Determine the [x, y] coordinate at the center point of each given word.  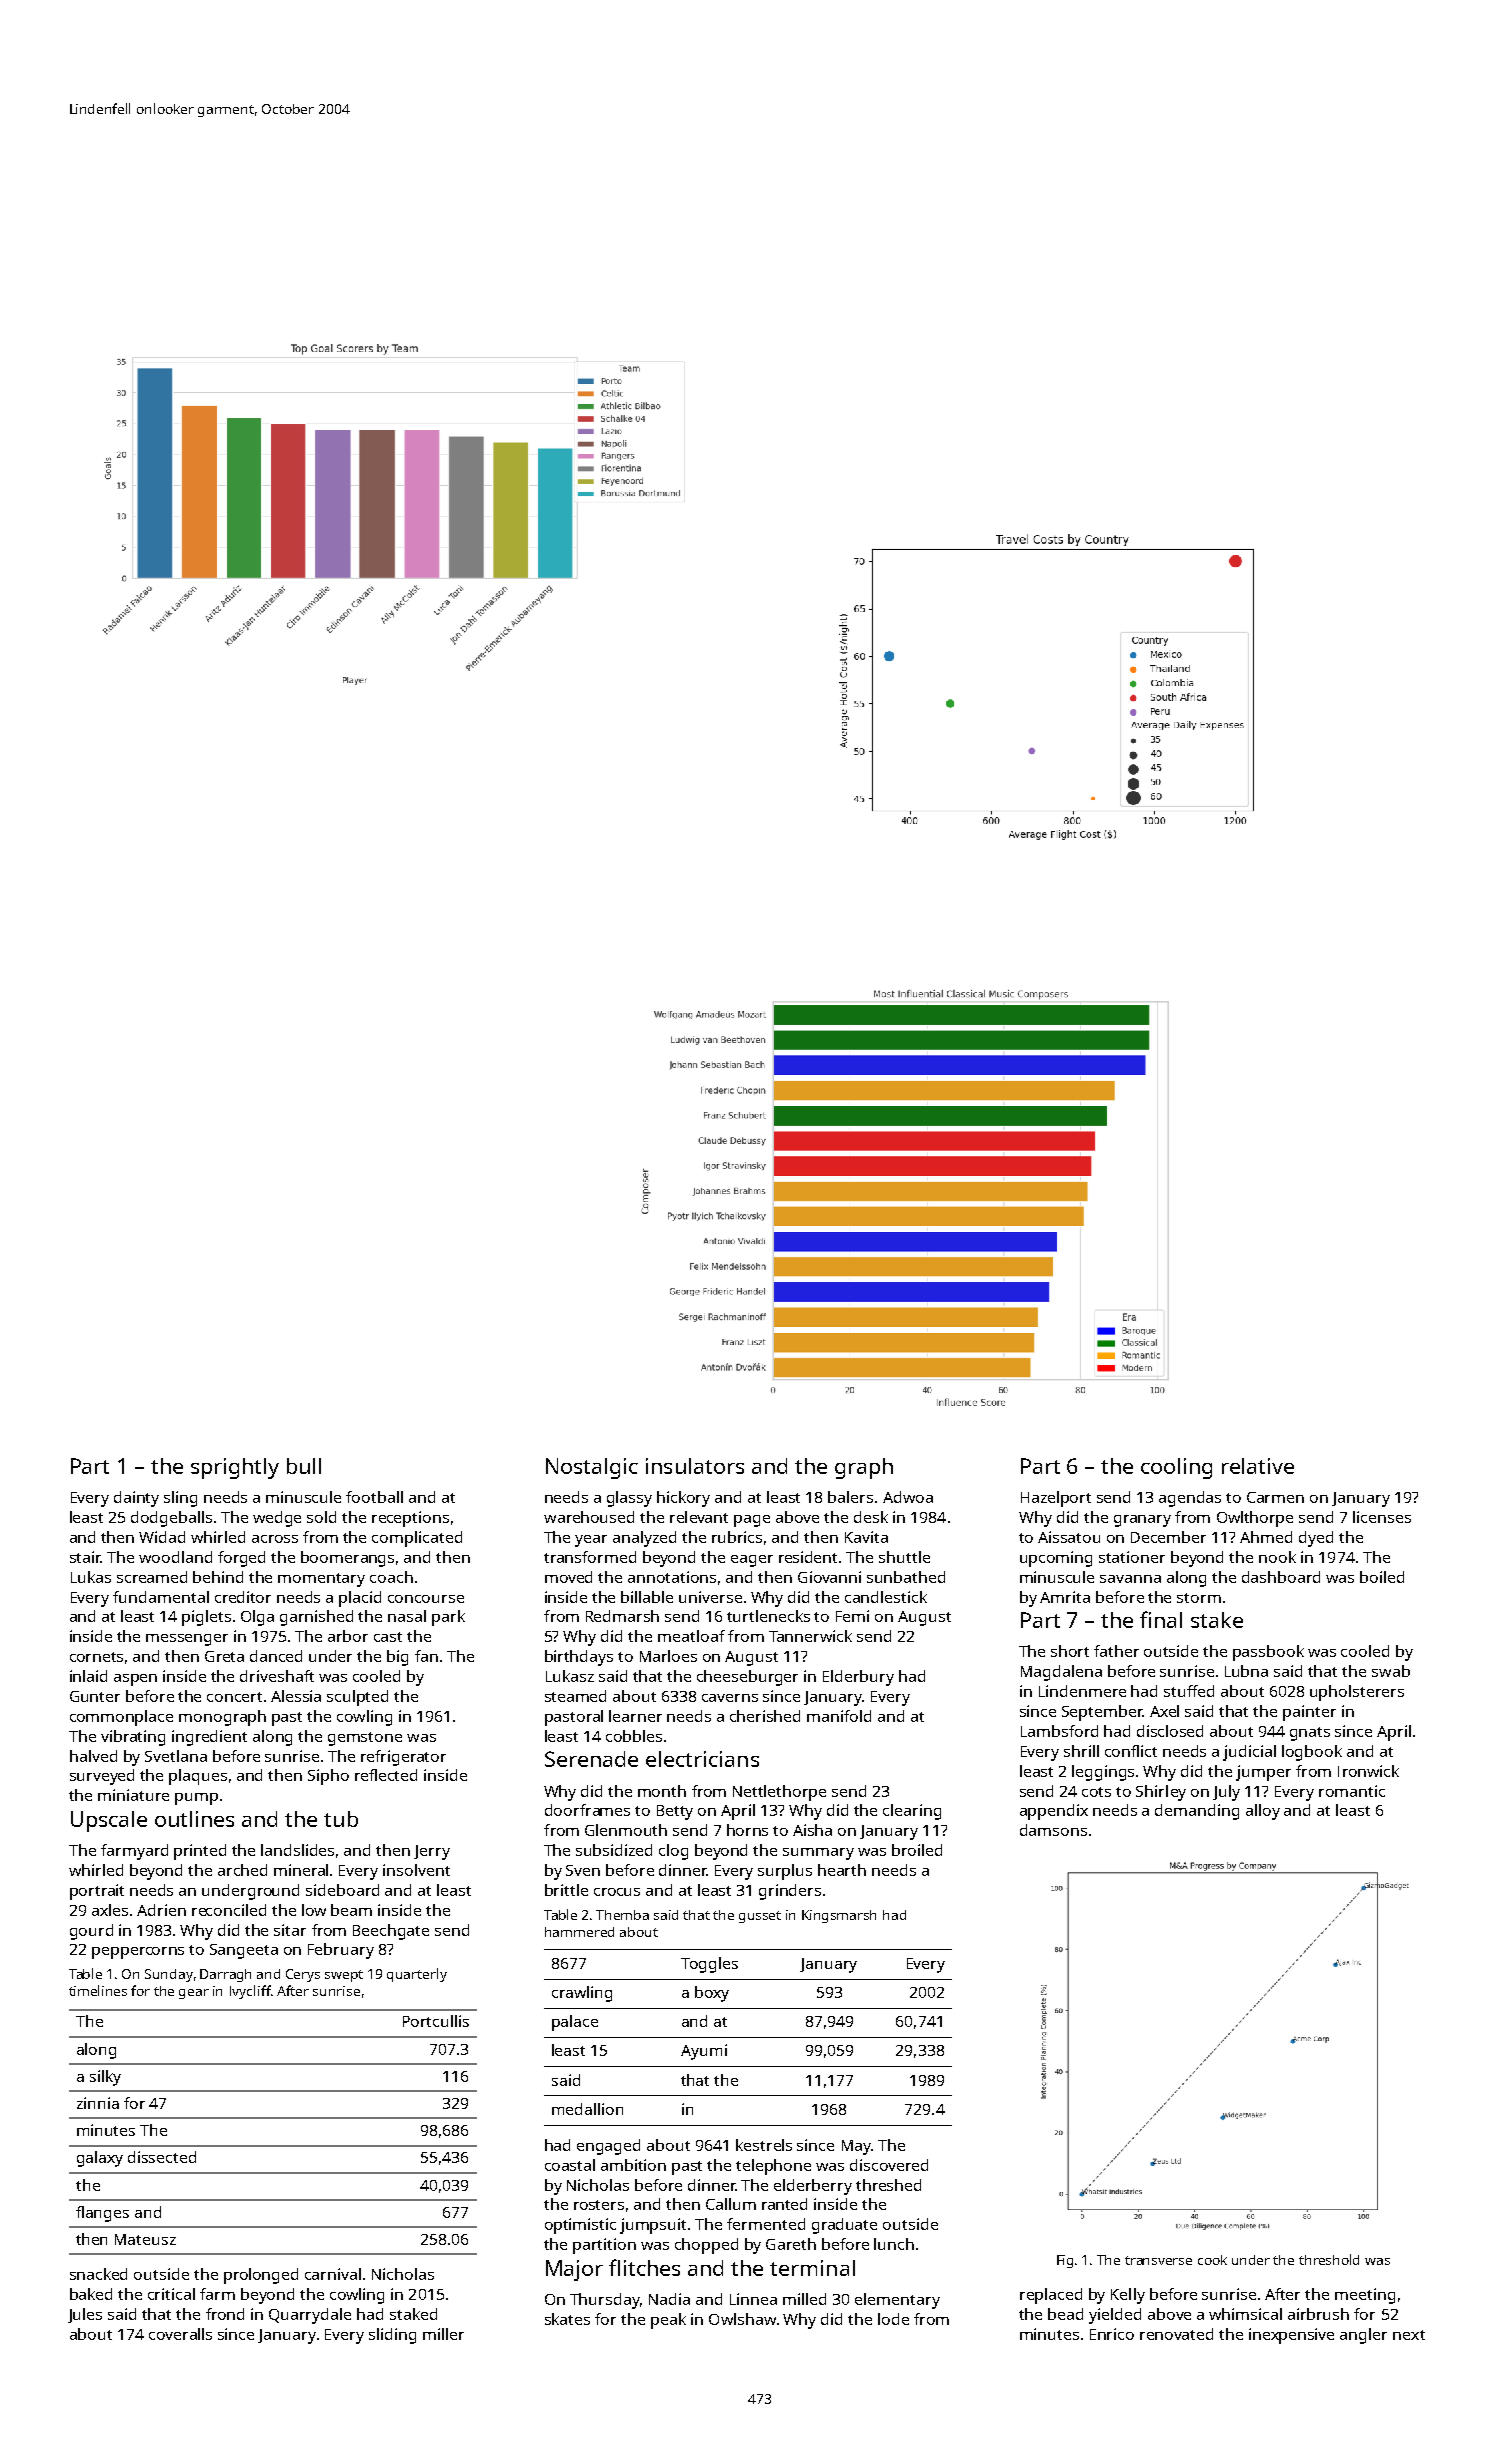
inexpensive [1291, 2336]
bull [304, 1466]
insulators [695, 1466]
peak [668, 2321]
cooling [1176, 1468]
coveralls [180, 2334]
